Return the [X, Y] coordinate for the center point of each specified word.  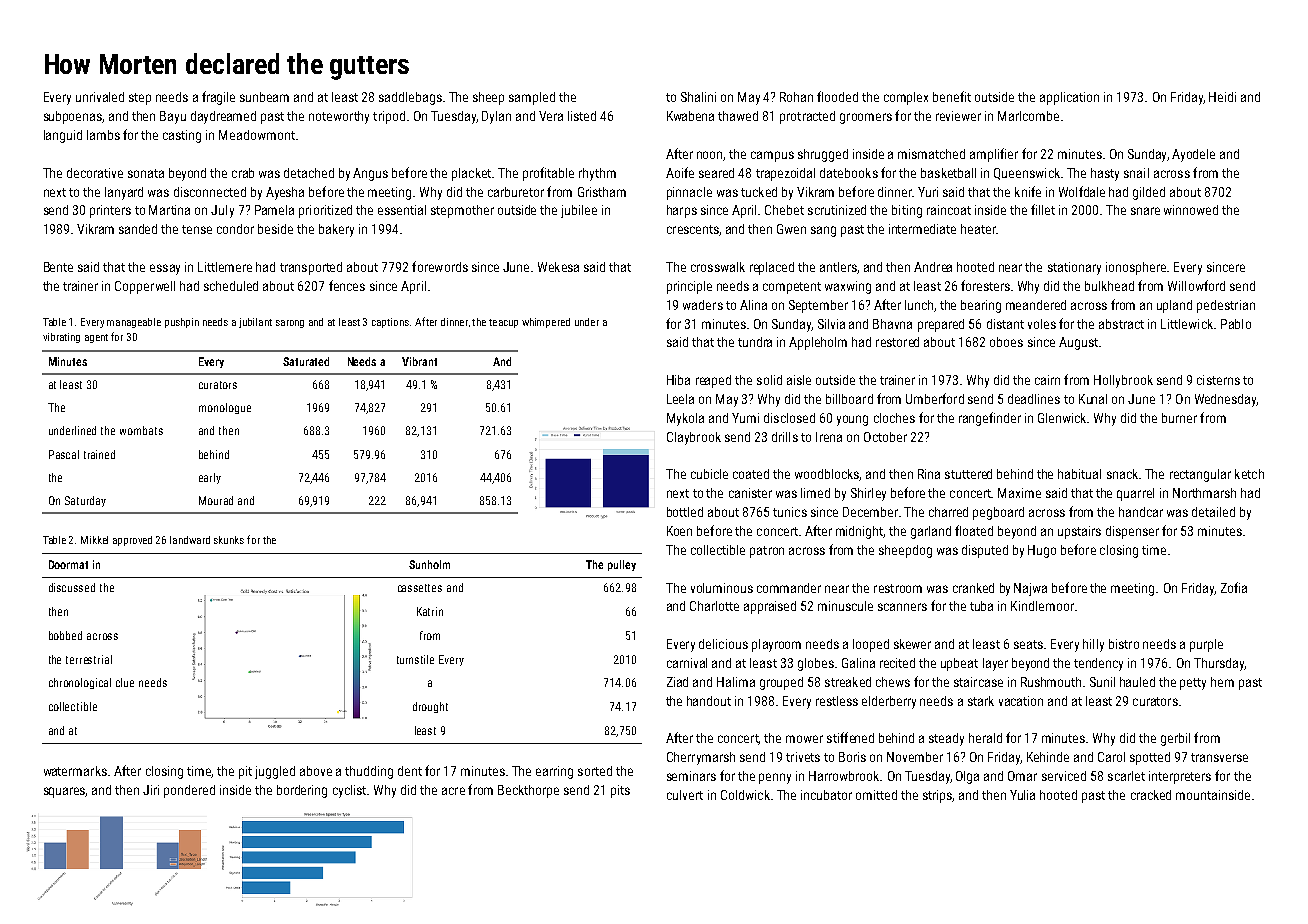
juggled [275, 772]
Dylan [496, 117]
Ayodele [1193, 155]
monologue [225, 408]
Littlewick [1187, 324]
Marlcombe [1028, 116]
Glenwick [1063, 418]
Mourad [216, 500]
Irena [829, 437]
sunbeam [264, 97]
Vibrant [419, 361]
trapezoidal [785, 174]
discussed [72, 587]
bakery [336, 230]
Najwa [1030, 589]
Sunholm [429, 564]
